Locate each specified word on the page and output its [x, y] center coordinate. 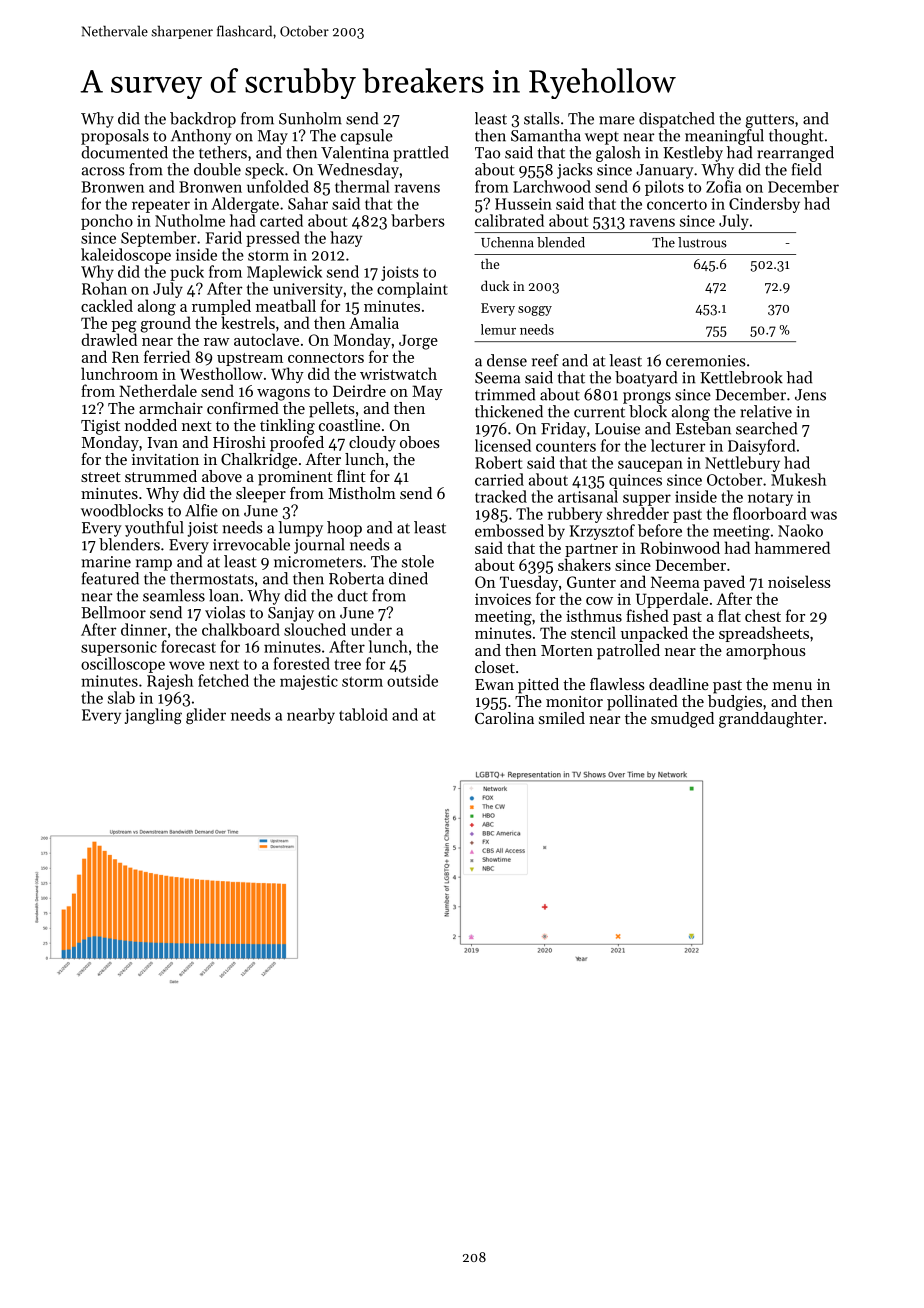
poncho [107, 222]
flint [351, 476]
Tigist [100, 427]
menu [792, 686]
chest [763, 615]
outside [412, 680]
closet [495, 667]
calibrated [509, 220]
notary [770, 499]
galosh [618, 154]
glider [206, 716]
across [103, 171]
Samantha [546, 135]
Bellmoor [113, 612]
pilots [664, 188]
